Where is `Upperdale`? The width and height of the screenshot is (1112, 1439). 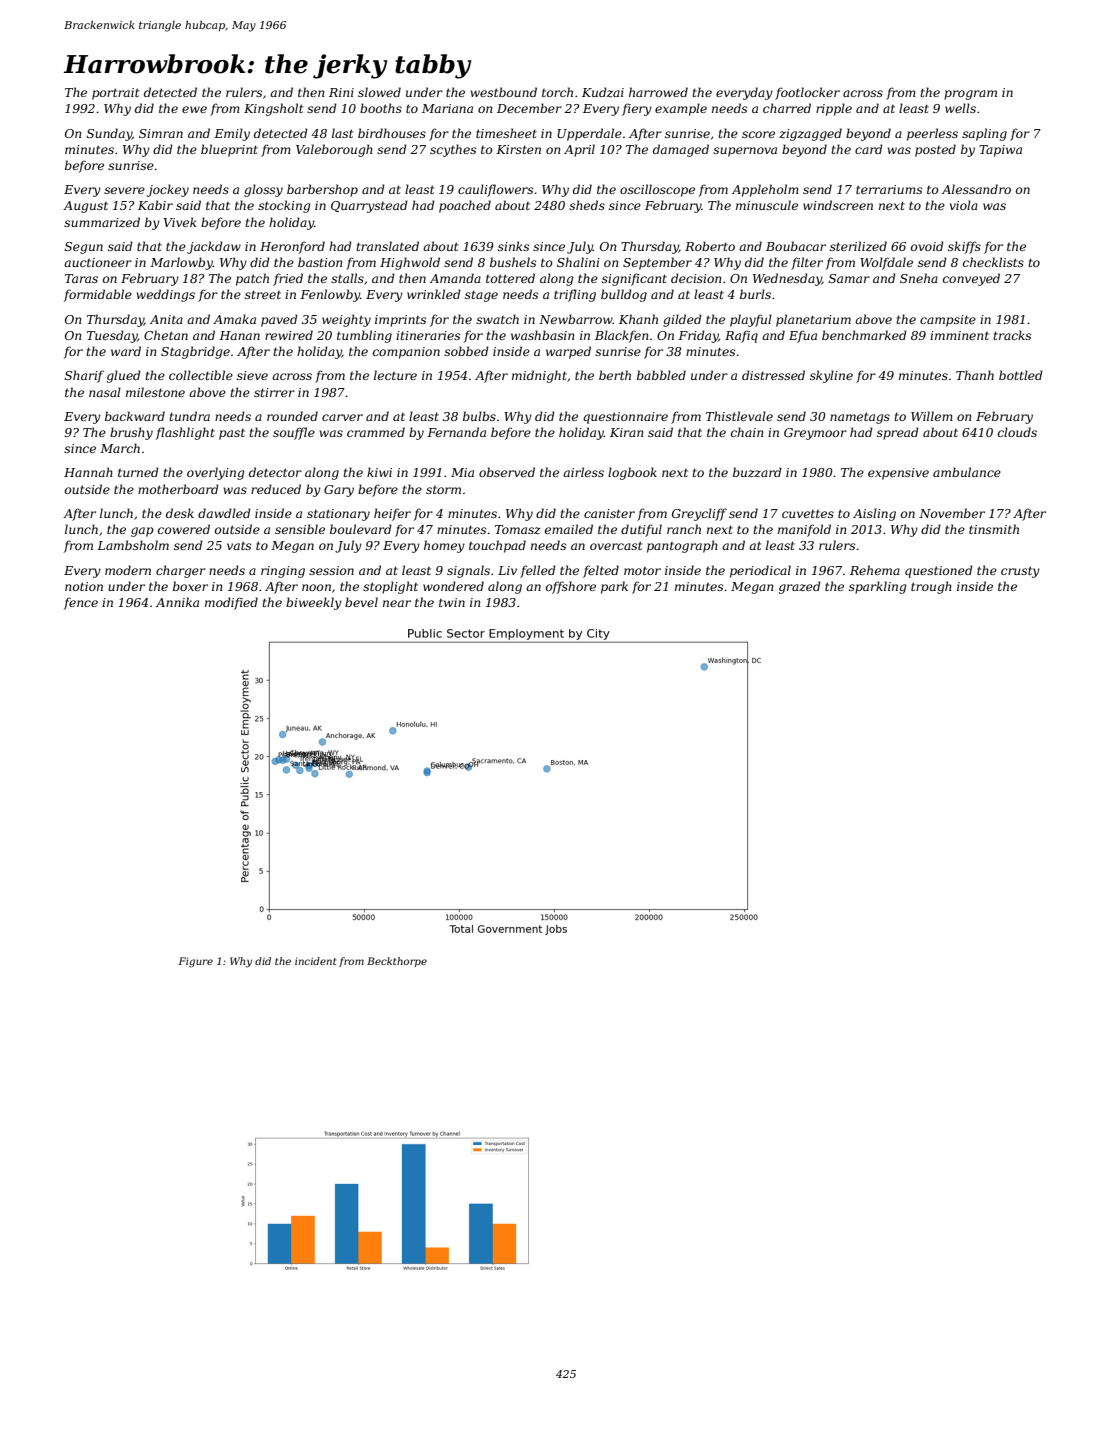 Upperdale is located at coordinates (589, 134).
